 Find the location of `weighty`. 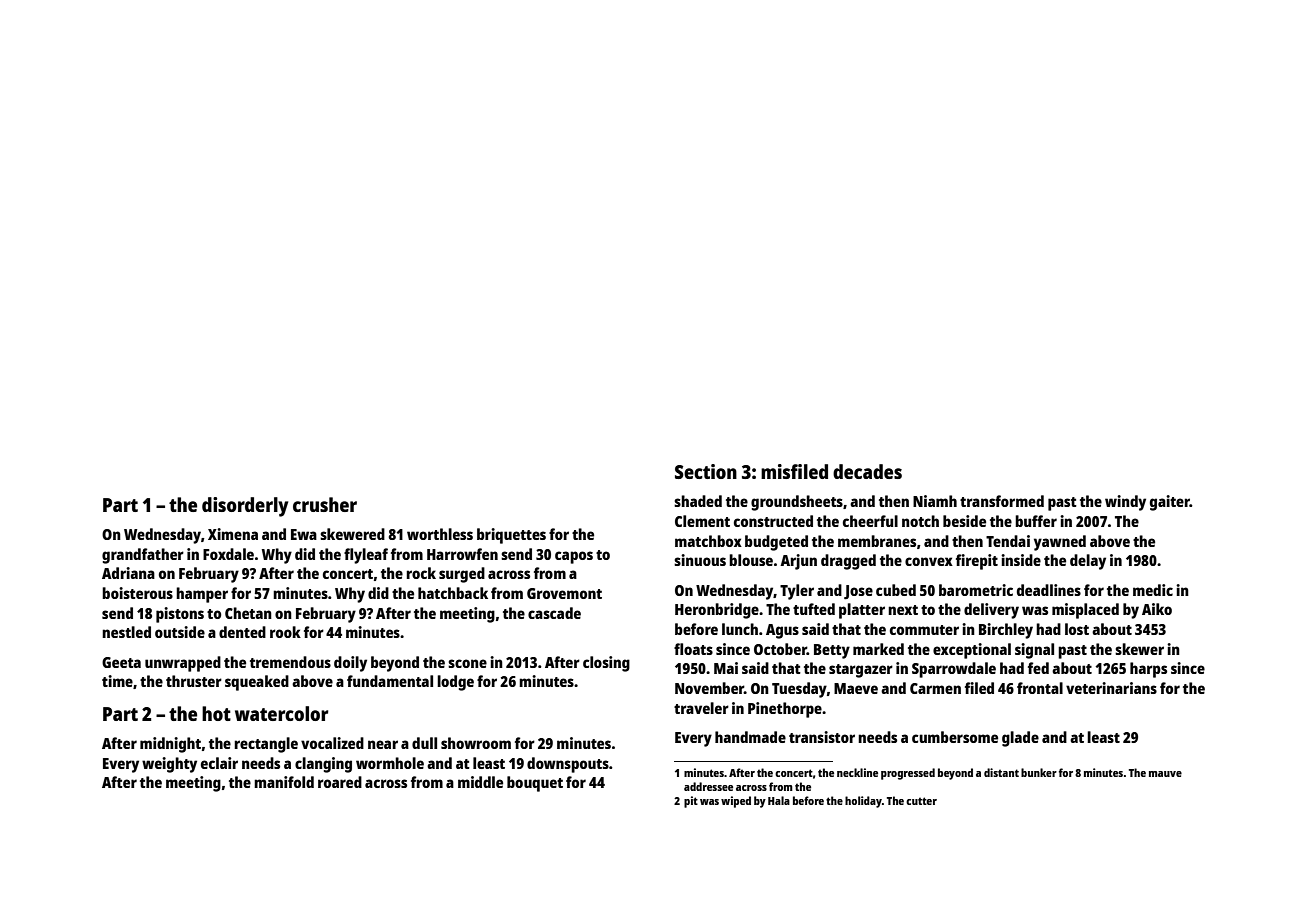

weighty is located at coordinates (169, 765).
